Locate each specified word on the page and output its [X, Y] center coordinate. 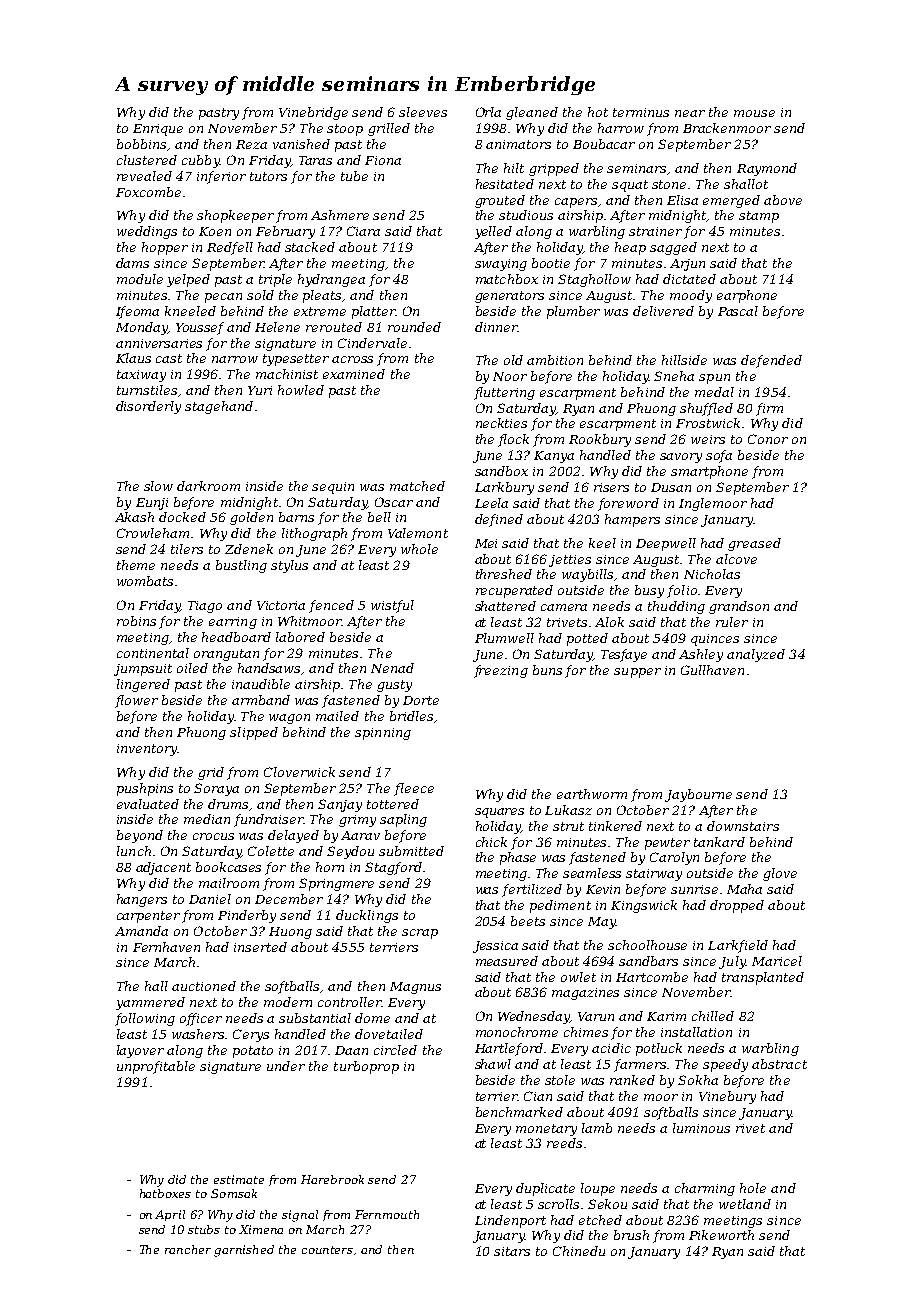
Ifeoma [137, 312]
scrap [420, 934]
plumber [573, 312]
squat [630, 186]
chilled [713, 1016]
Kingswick [644, 906]
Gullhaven [712, 670]
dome [372, 1018]
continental [153, 653]
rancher [188, 1249]
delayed [293, 836]
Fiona [383, 160]
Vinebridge [313, 113]
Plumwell [504, 638]
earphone [747, 296]
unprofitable [156, 1067]
